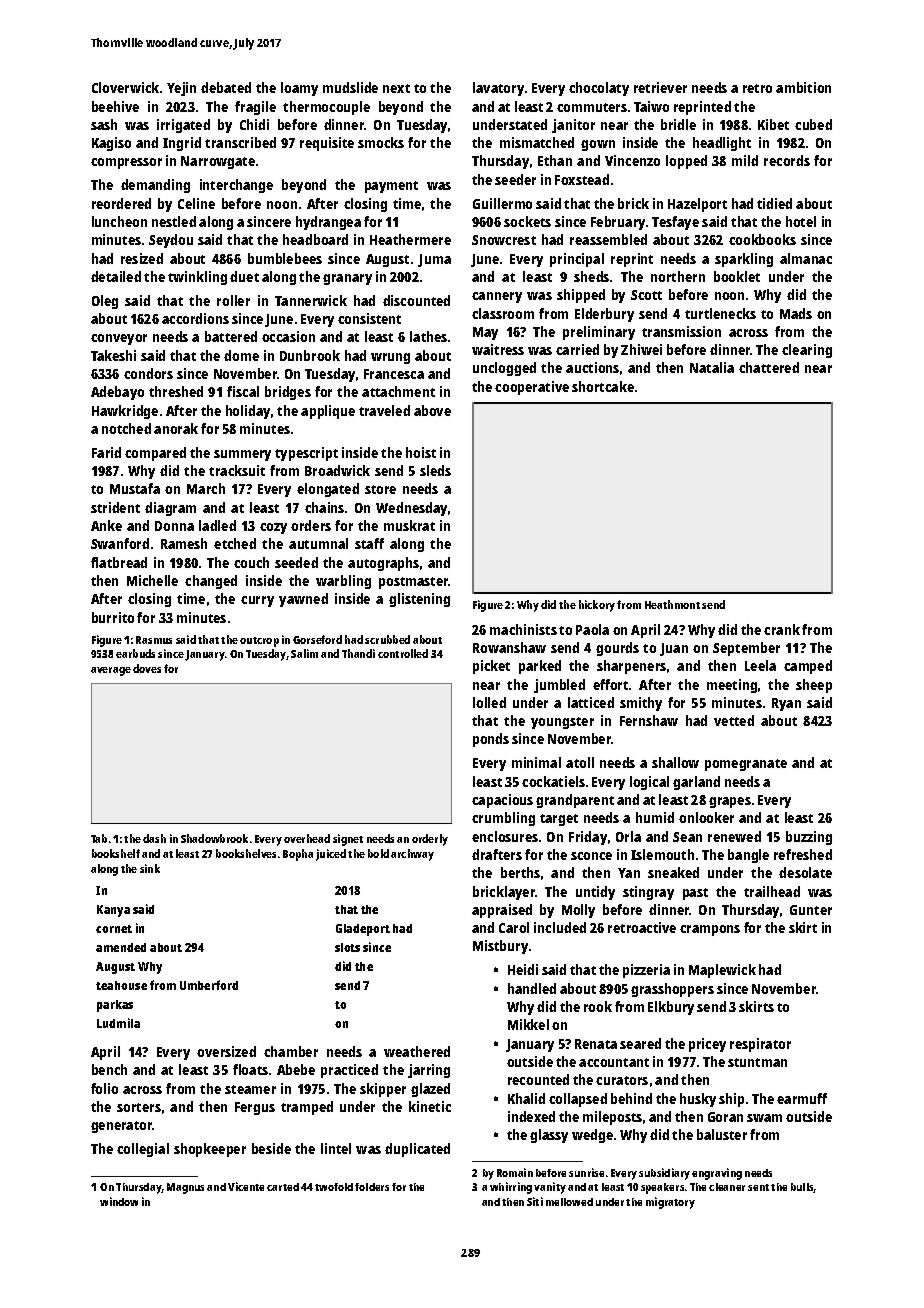 The image size is (924, 1308). I want to click on February, so click(618, 223).
